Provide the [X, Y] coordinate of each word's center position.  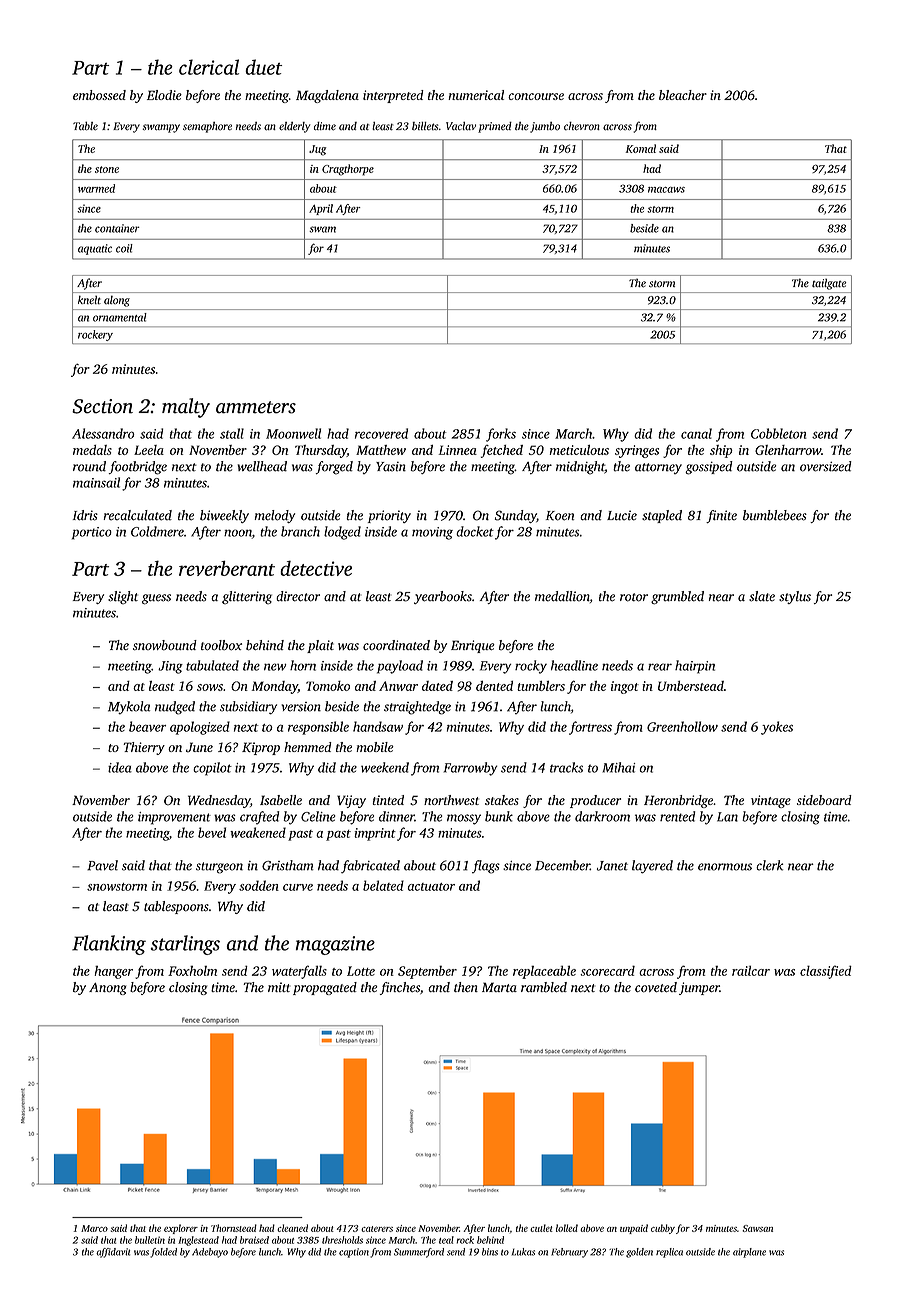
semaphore [207, 127]
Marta [499, 987]
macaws [666, 190]
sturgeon [219, 868]
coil [124, 248]
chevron [582, 126]
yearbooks [443, 597]
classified [826, 972]
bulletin [150, 1240]
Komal [641, 148]
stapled [662, 516]
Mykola [129, 708]
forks [501, 435]
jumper [699, 988]
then [466, 987]
